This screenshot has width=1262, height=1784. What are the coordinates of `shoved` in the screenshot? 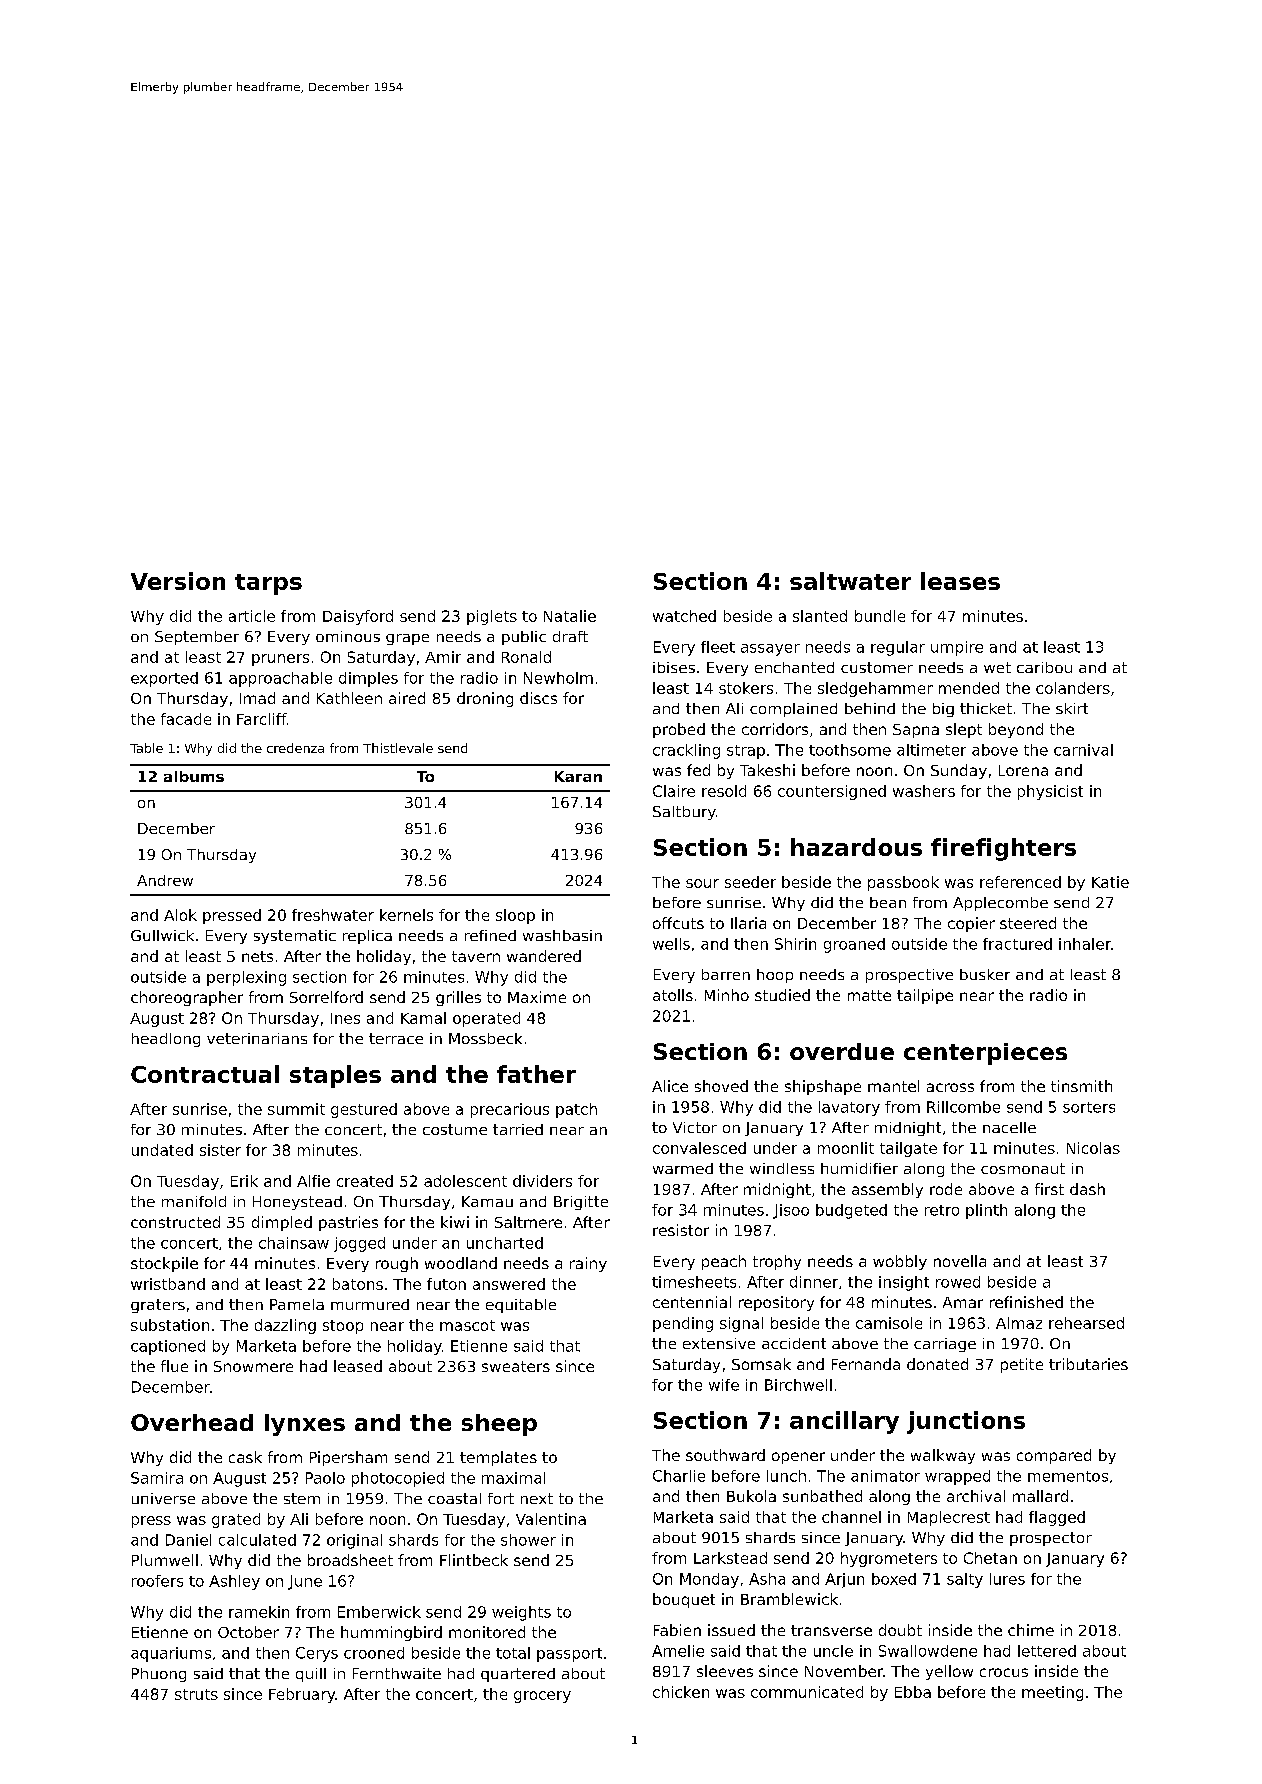 It's located at (721, 1086).
